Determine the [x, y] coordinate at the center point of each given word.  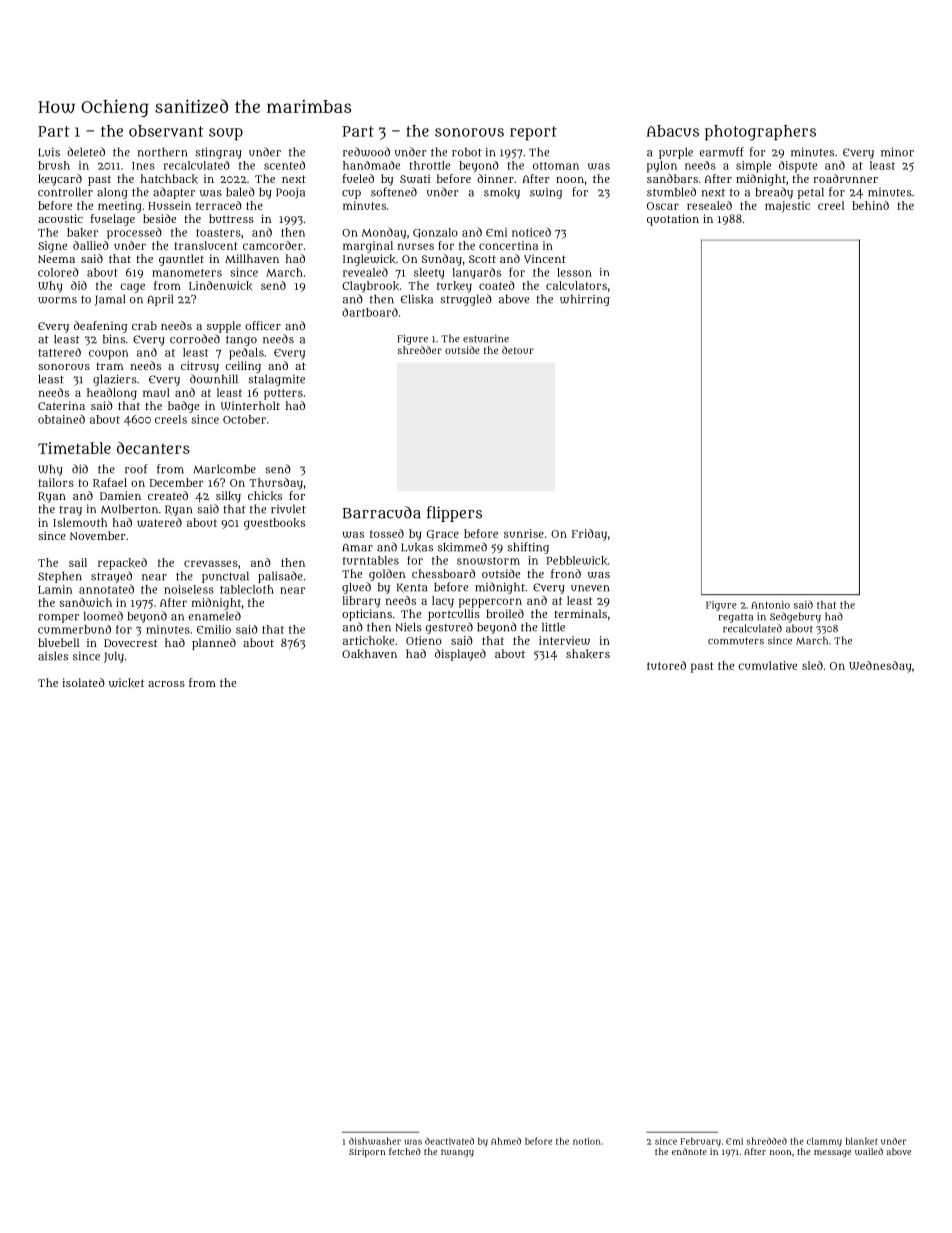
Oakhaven [369, 654]
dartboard [370, 312]
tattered [59, 352]
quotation [673, 220]
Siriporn [367, 1152]
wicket [127, 683]
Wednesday [880, 667]
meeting [119, 207]
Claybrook [370, 287]
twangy [457, 1153]
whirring [585, 300]
